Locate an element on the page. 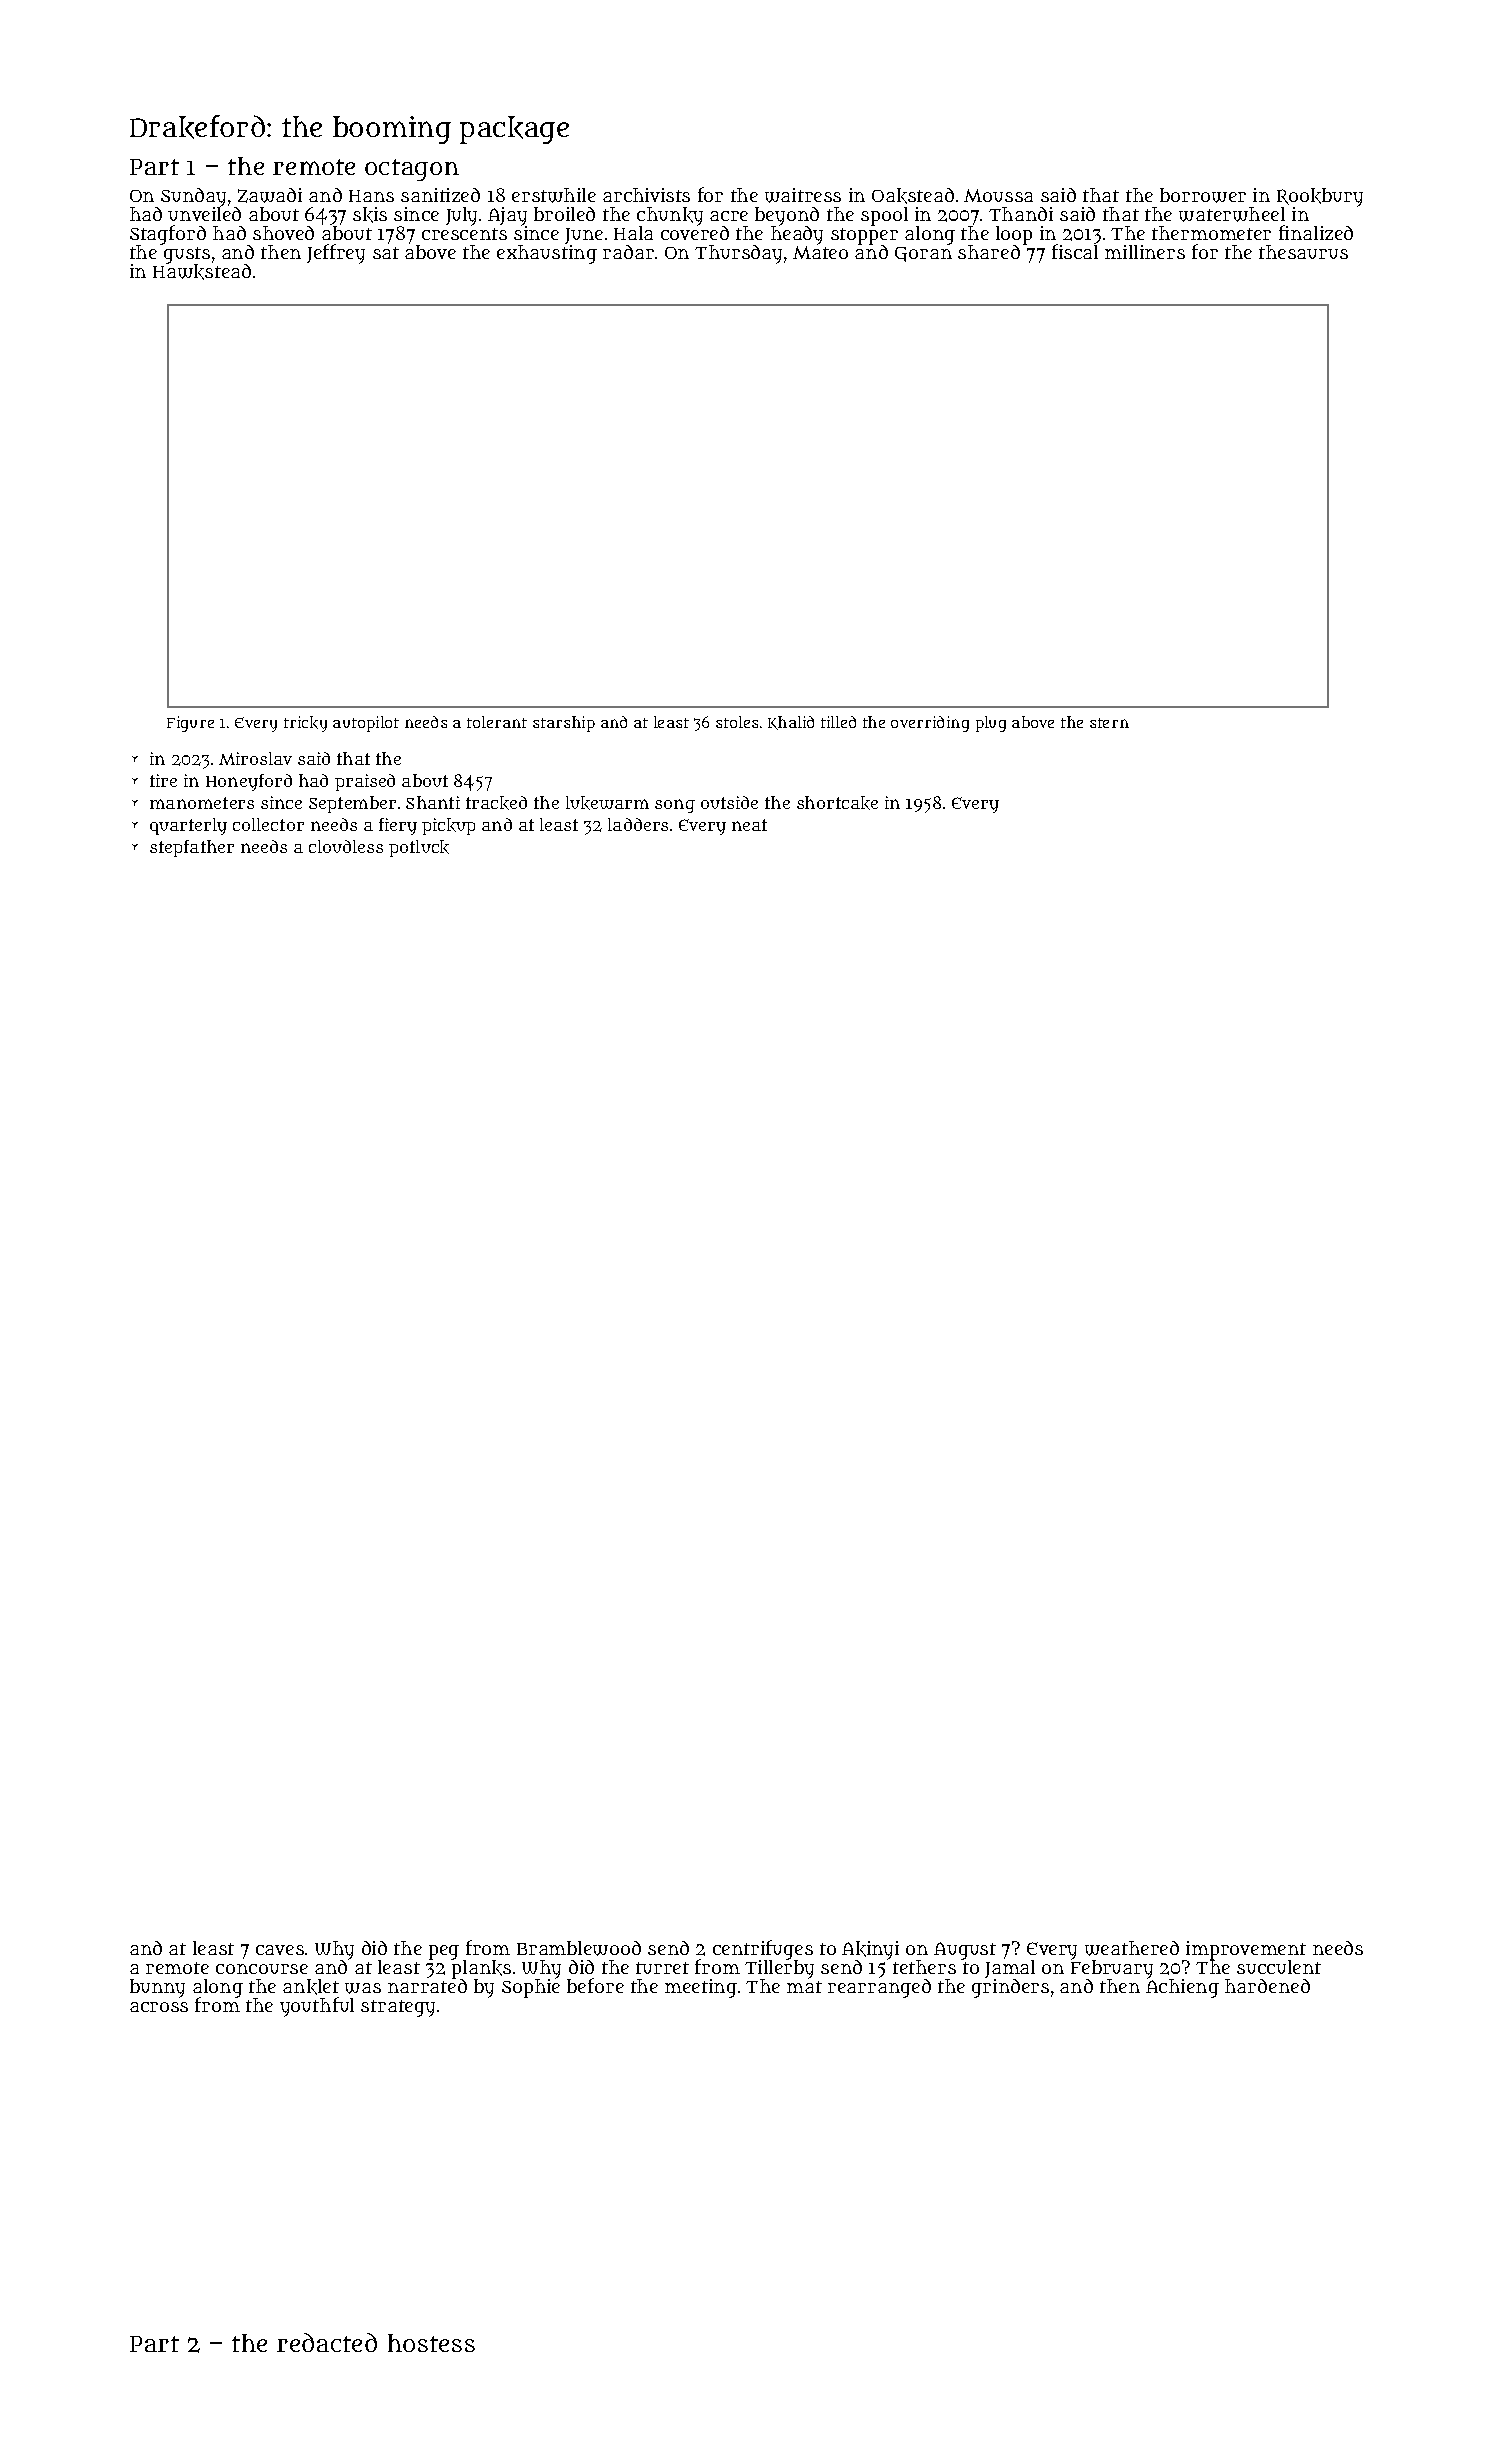  hostess is located at coordinates (431, 2343).
